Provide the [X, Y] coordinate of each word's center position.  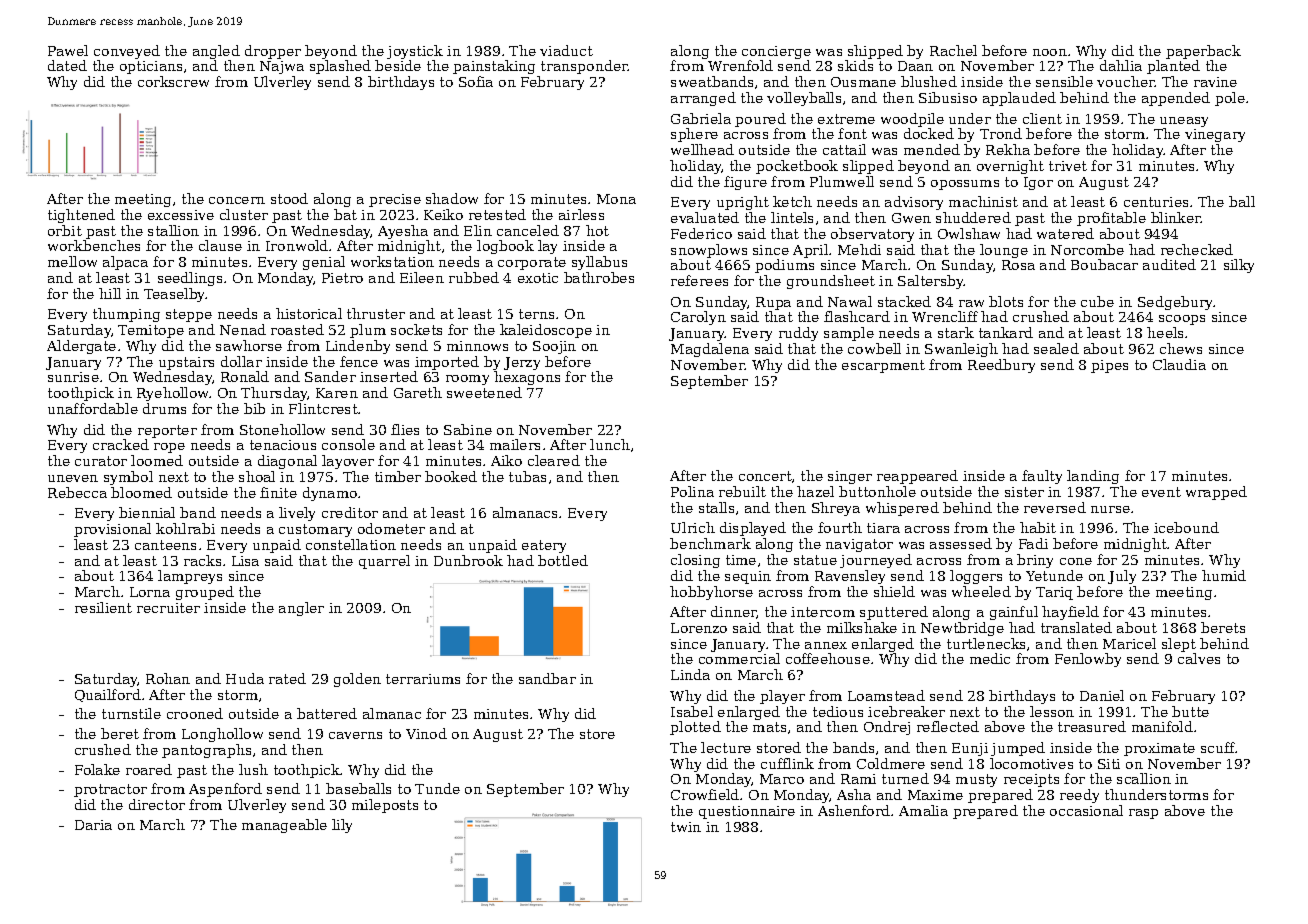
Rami [858, 779]
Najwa [282, 67]
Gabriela [701, 118]
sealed [1056, 348]
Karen [337, 393]
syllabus [599, 263]
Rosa [1018, 265]
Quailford [108, 695]
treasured [1092, 726]
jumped [1018, 749]
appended [1176, 99]
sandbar [547, 678]
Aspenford [225, 790]
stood [289, 198]
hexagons [527, 378]
